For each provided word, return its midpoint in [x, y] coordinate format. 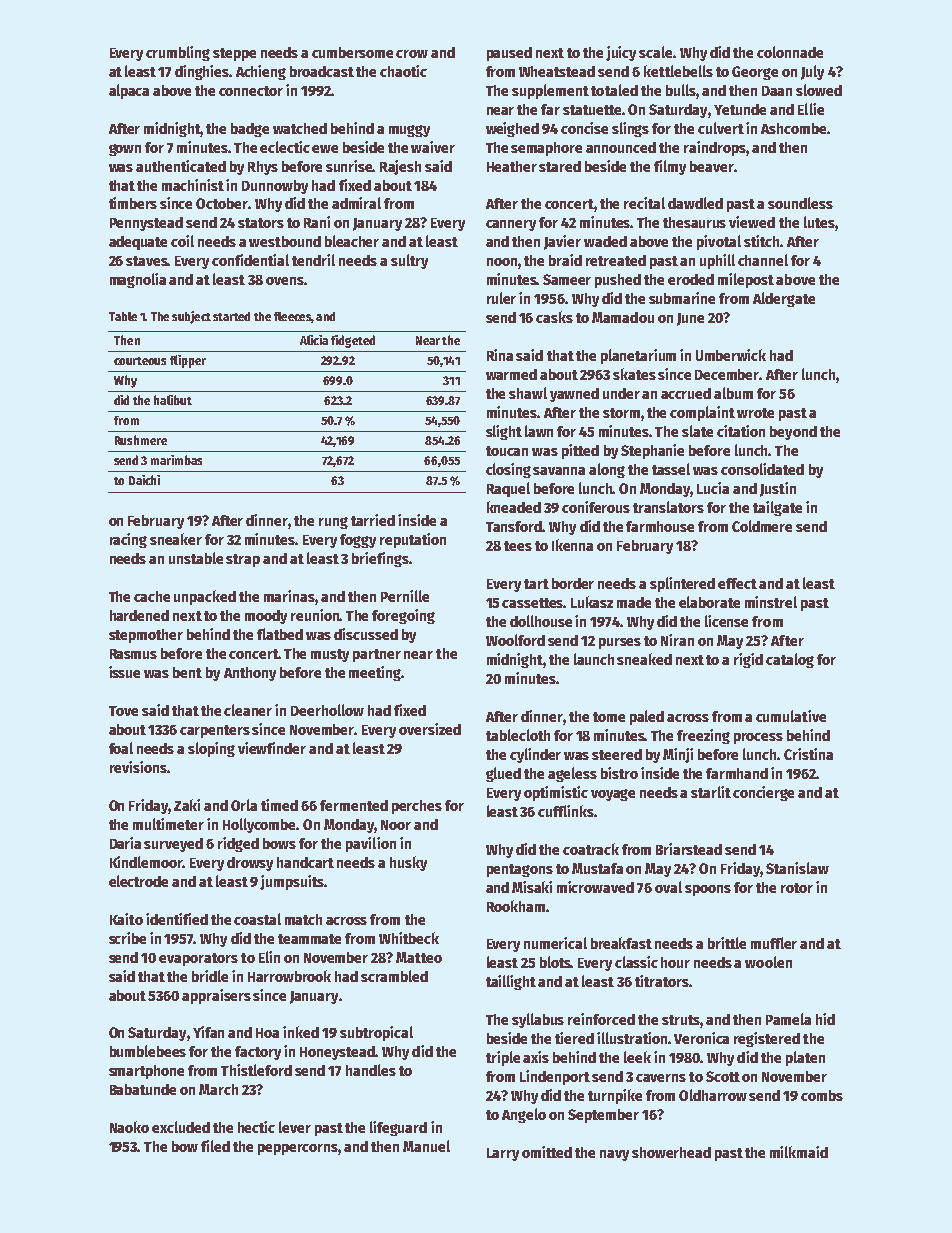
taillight [511, 982]
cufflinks [566, 811]
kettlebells [678, 71]
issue [124, 672]
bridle [210, 976]
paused [509, 54]
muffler [774, 943]
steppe [234, 54]
